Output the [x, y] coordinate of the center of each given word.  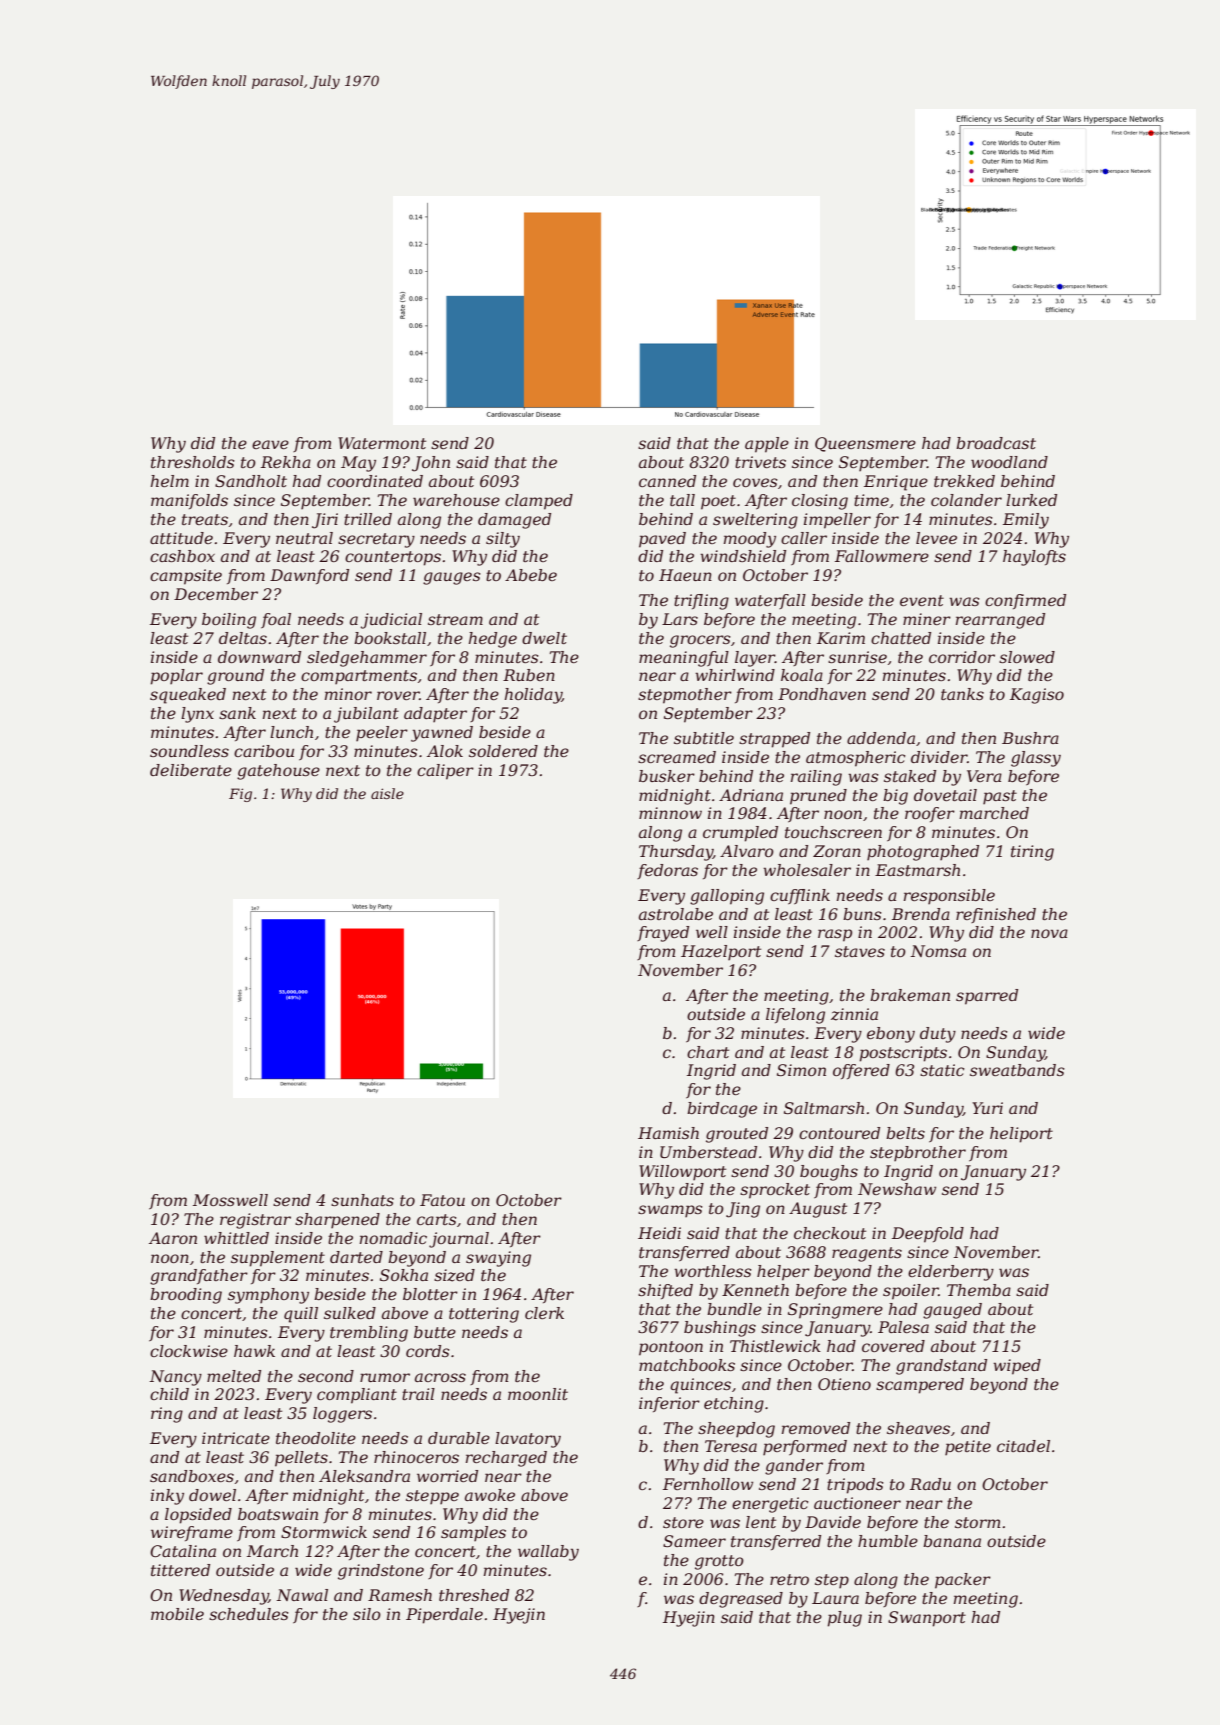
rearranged [1000, 621]
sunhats [362, 1200]
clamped [539, 502]
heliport [1021, 1135]
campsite [186, 577]
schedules [249, 1614]
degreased [741, 1600]
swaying [498, 1259]
